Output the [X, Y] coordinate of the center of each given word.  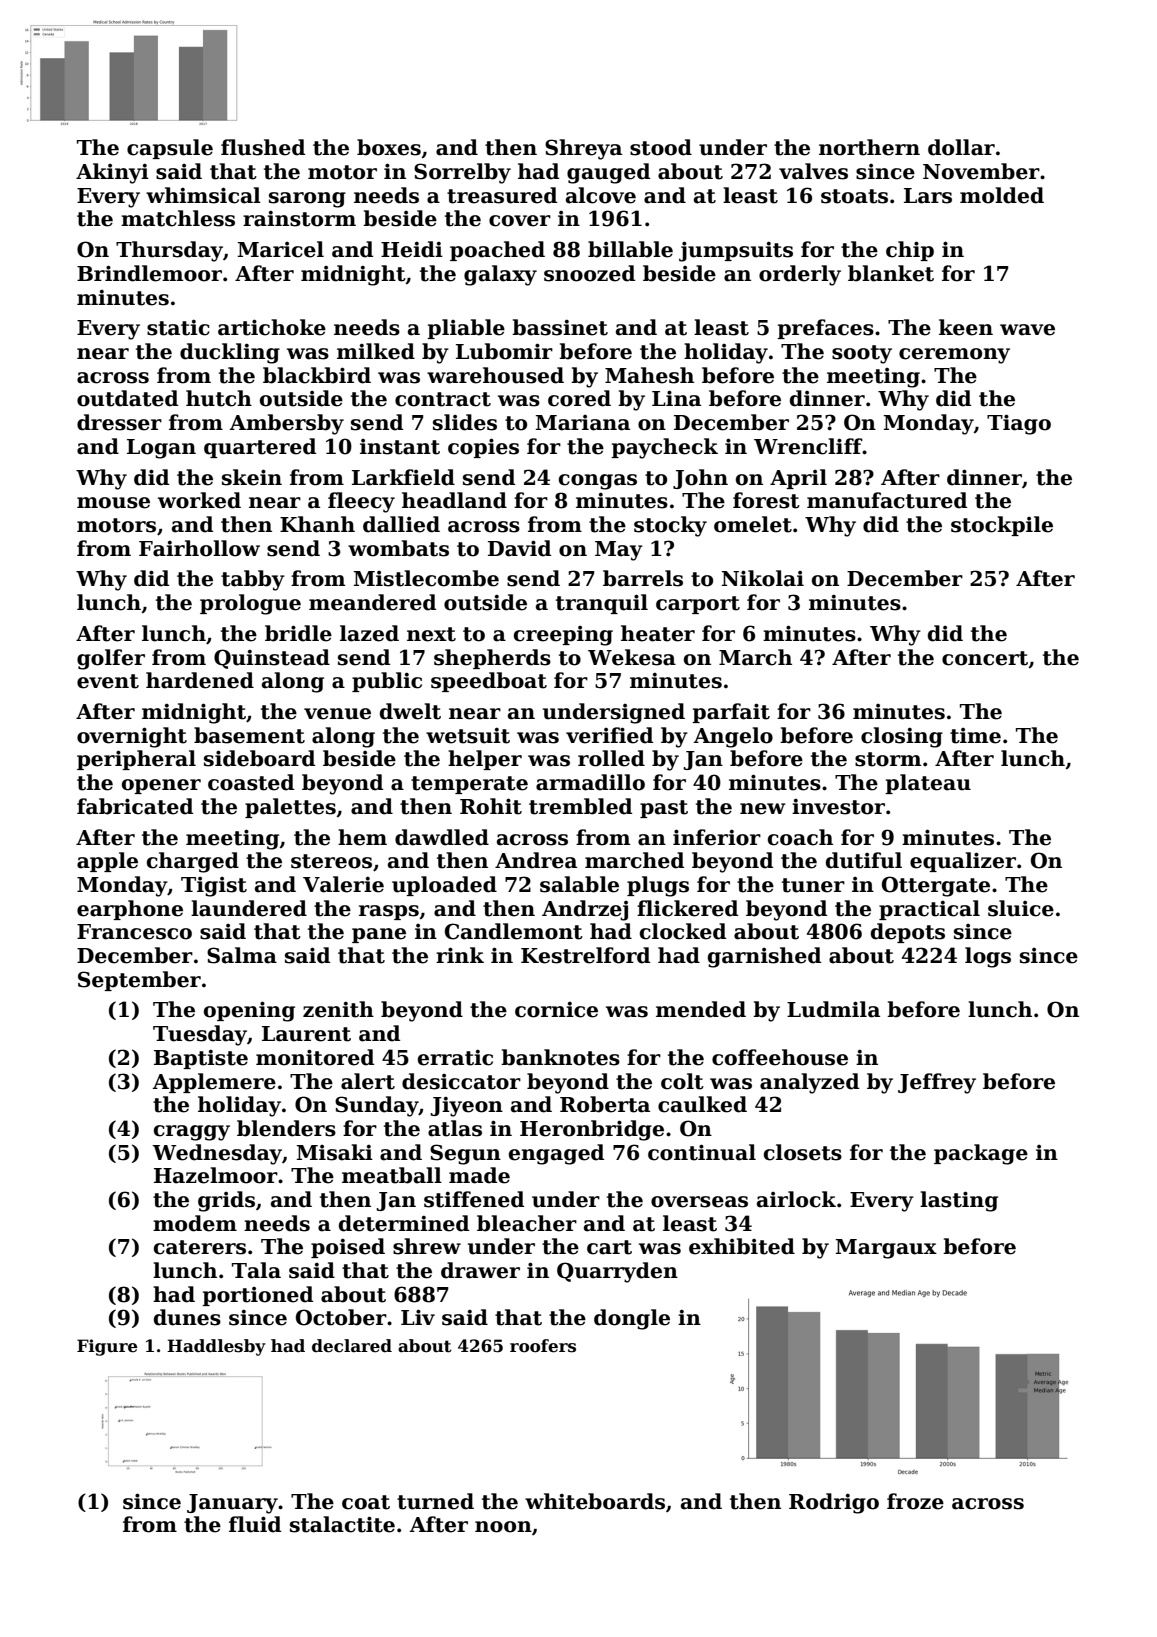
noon [503, 1527]
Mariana [583, 423]
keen [966, 327]
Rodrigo [834, 1503]
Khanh [317, 524]
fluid [255, 1524]
